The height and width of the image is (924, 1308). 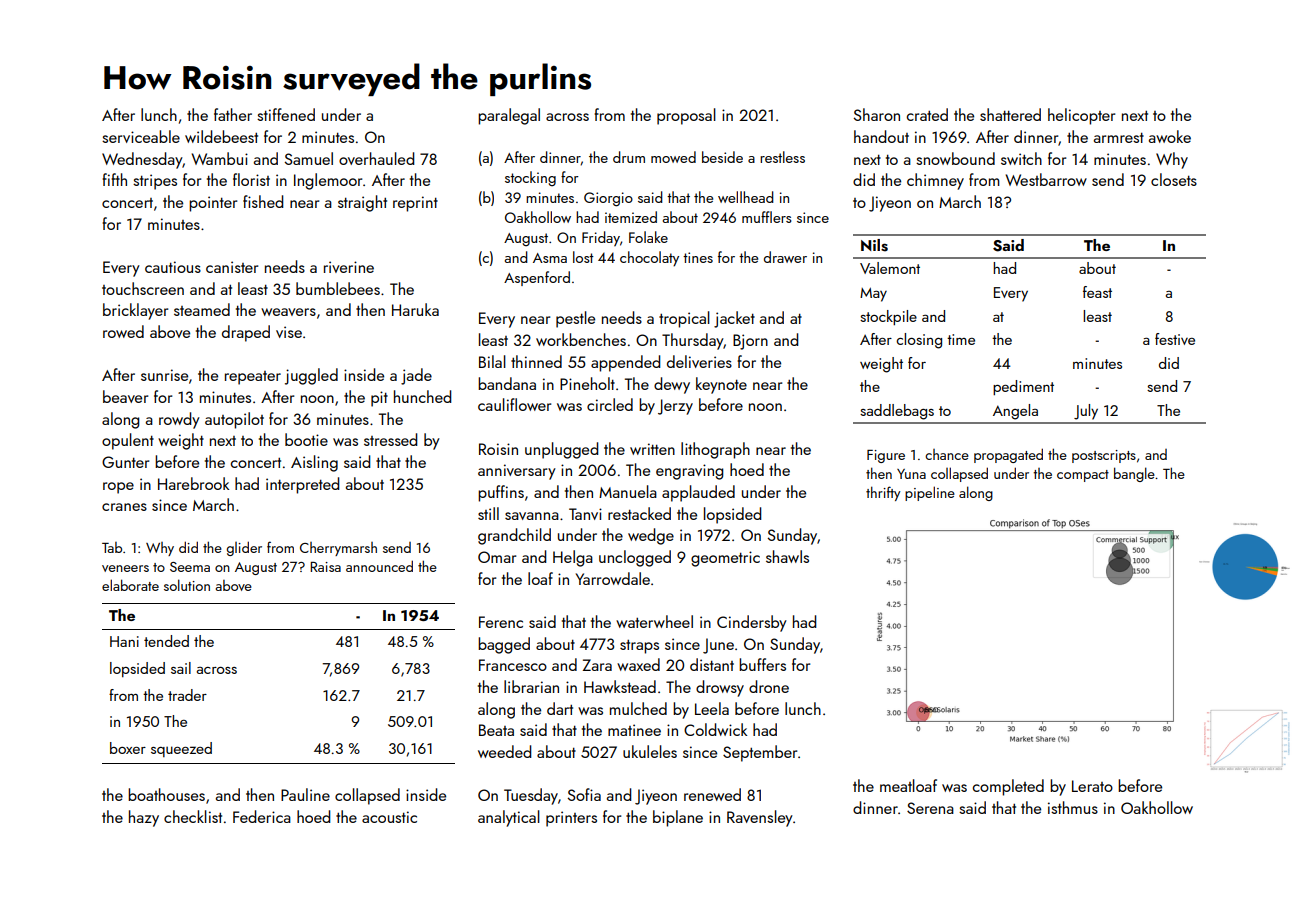 I want to click on shawls, so click(x=787, y=556).
